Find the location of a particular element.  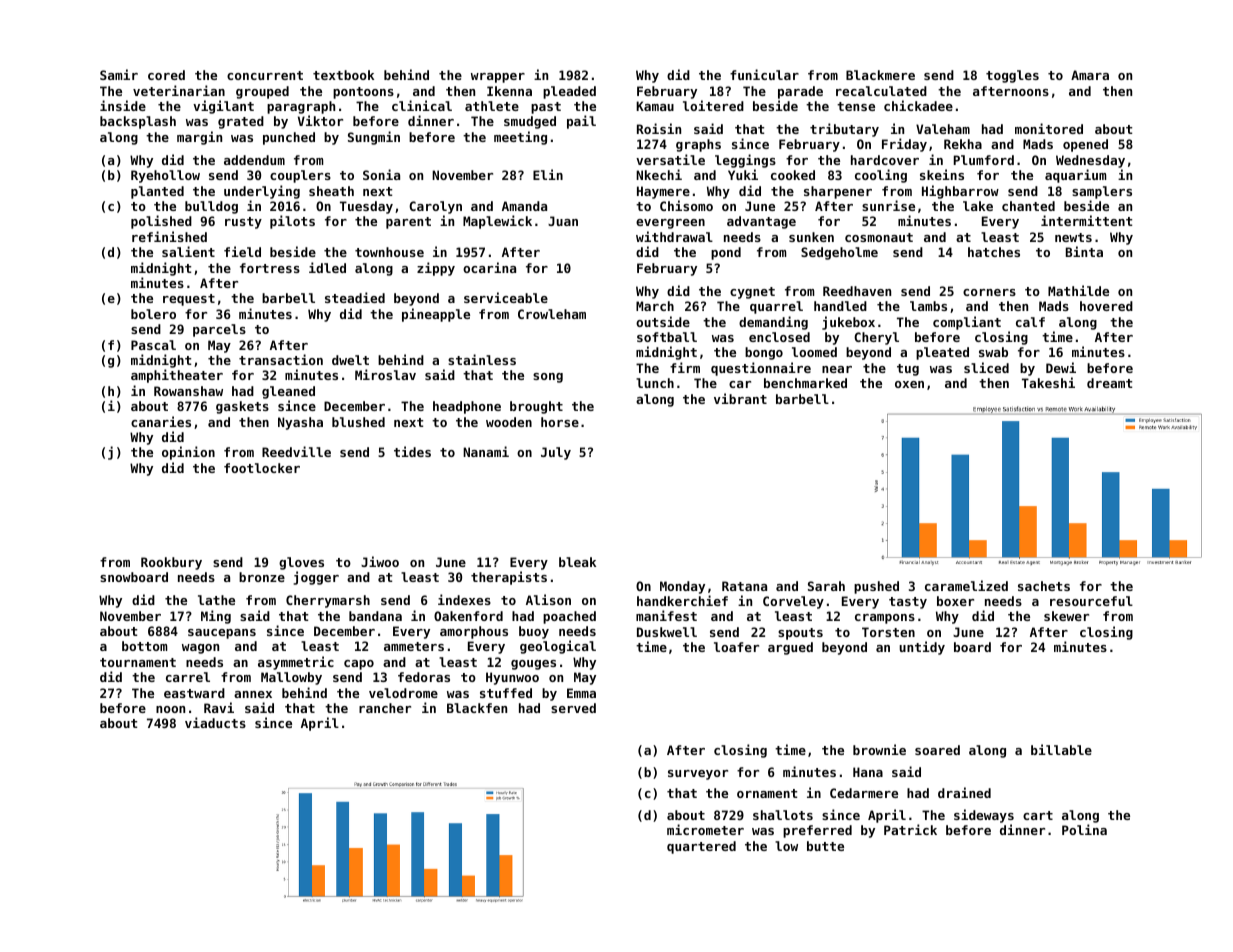

rancher is located at coordinates (385, 708).
